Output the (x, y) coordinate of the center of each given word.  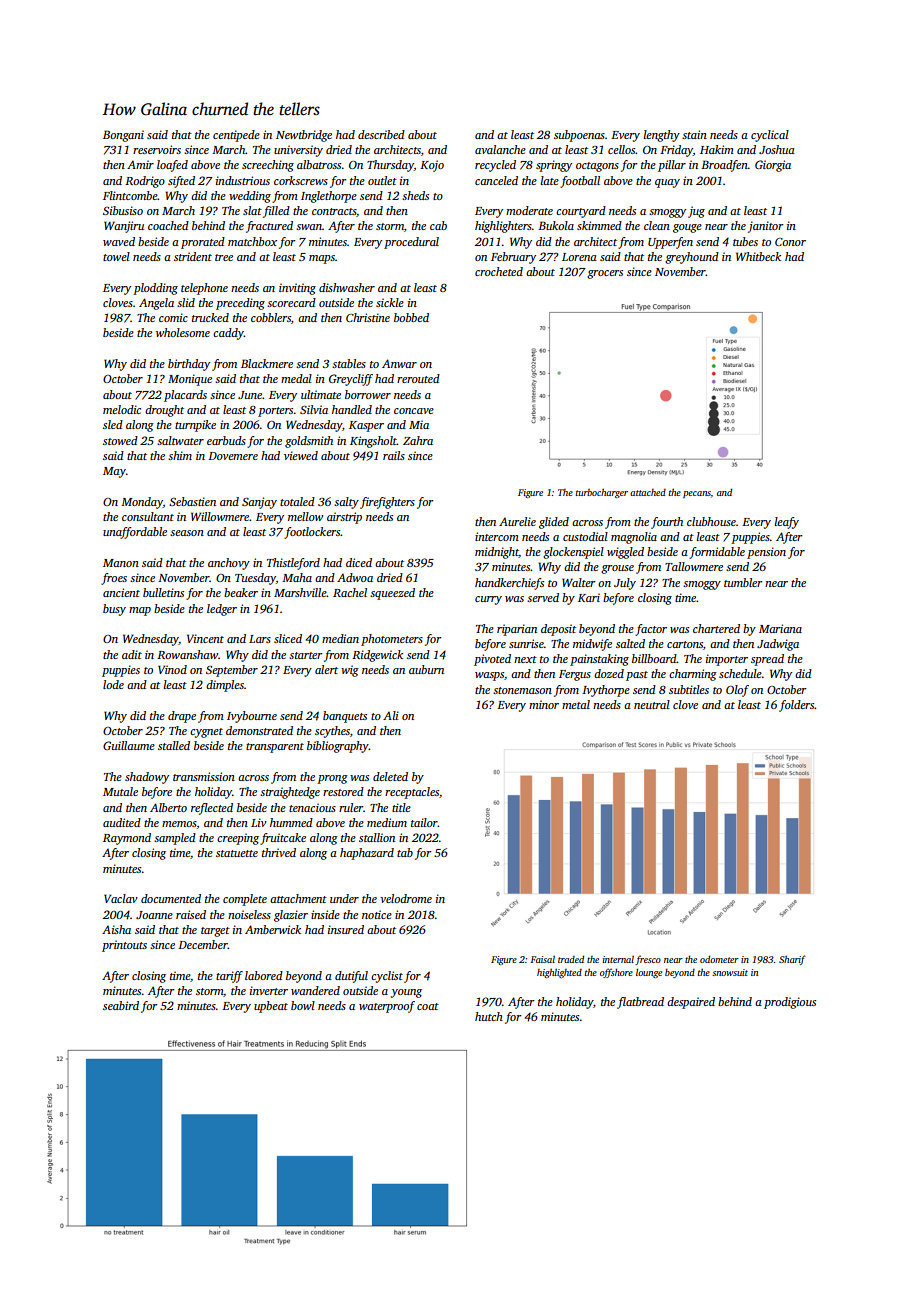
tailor (424, 822)
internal (618, 959)
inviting (297, 289)
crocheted (499, 271)
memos (179, 825)
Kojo (432, 166)
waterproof (387, 1007)
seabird (121, 1005)
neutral (652, 704)
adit (132, 654)
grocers (605, 274)
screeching (268, 166)
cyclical (770, 136)
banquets (345, 717)
